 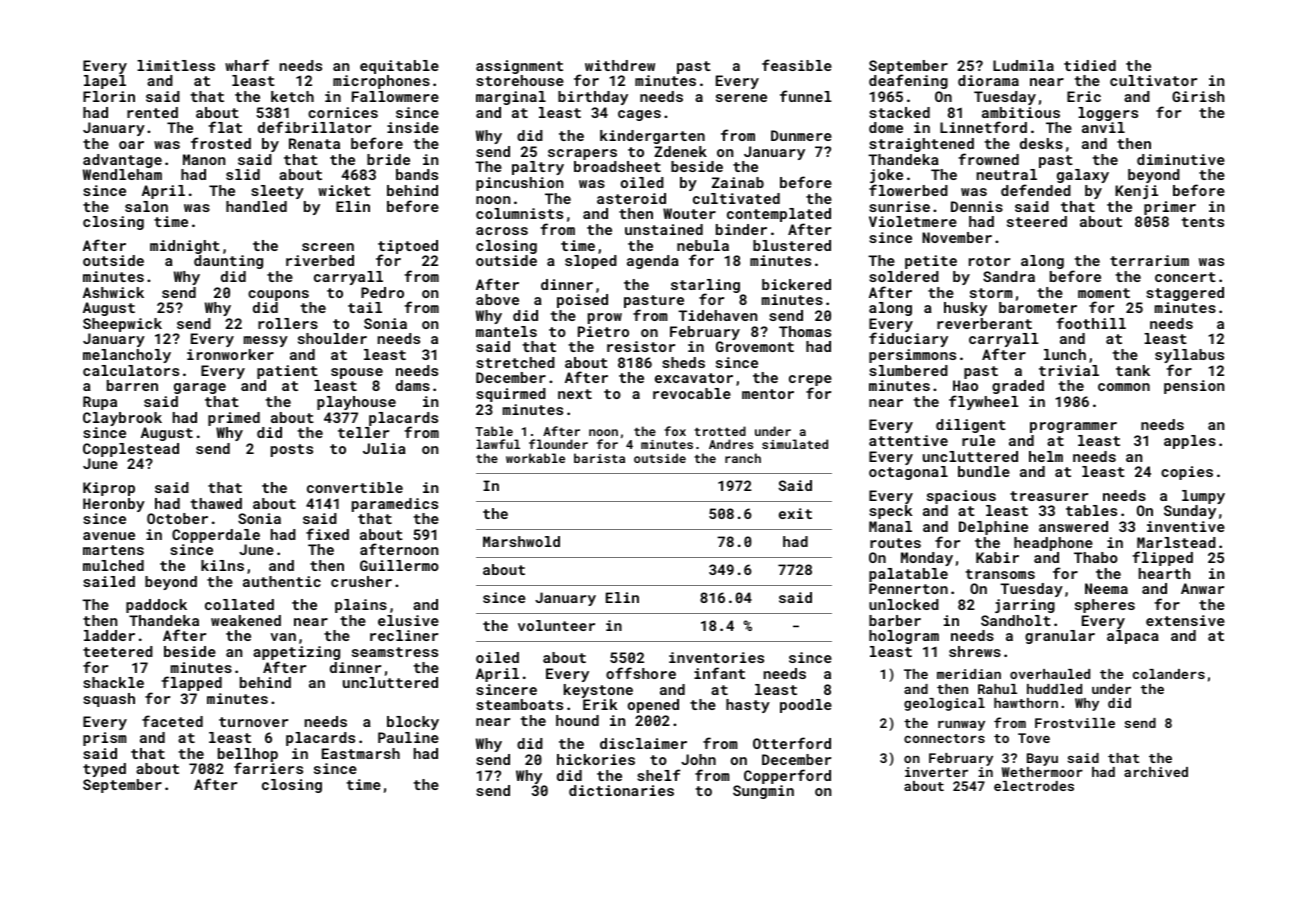 What do you see at coordinates (617, 166) in the screenshot?
I see `broadsheet` at bounding box center [617, 166].
